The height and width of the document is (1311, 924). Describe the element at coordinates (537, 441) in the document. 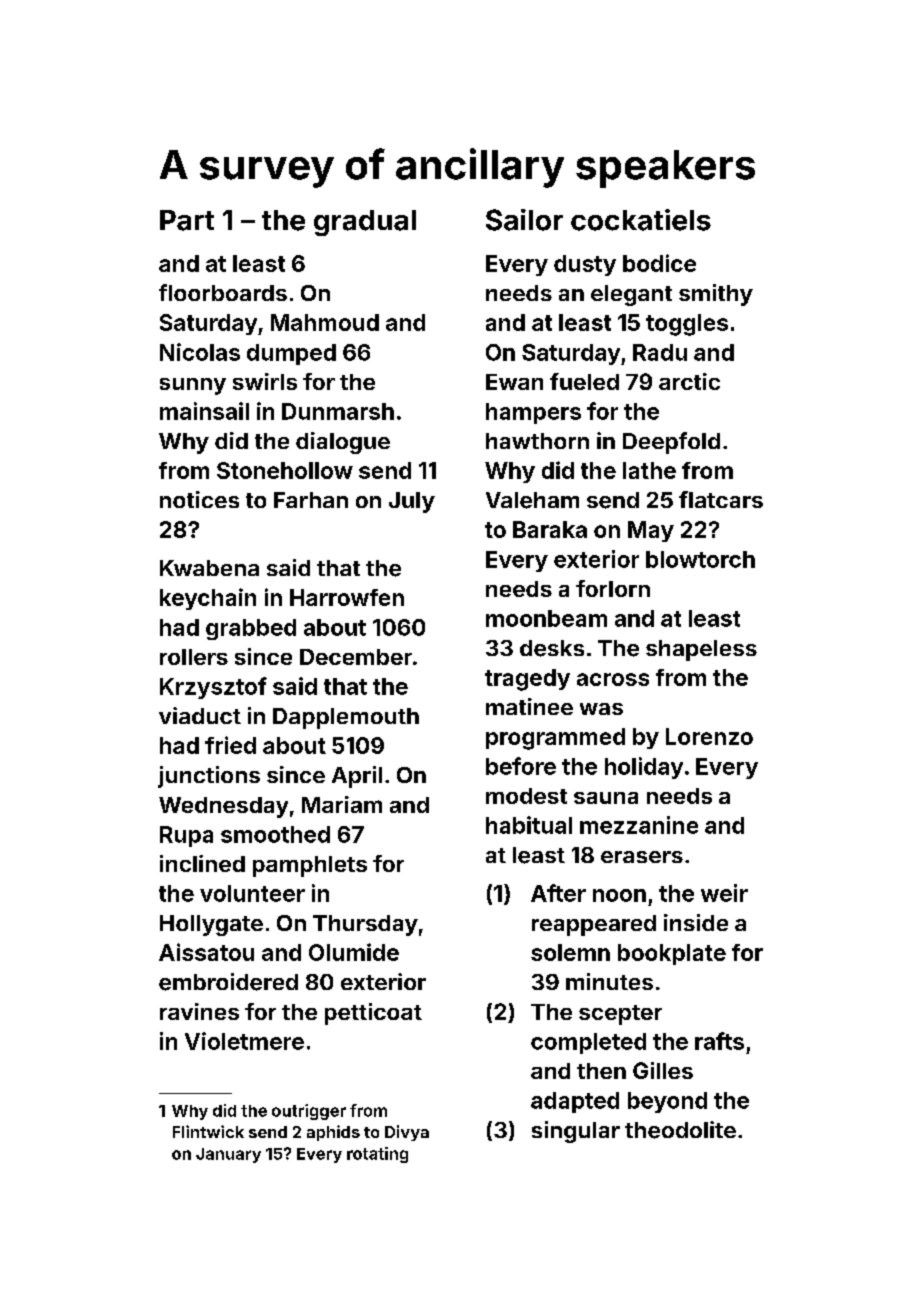

I see `hawthorn` at that location.
